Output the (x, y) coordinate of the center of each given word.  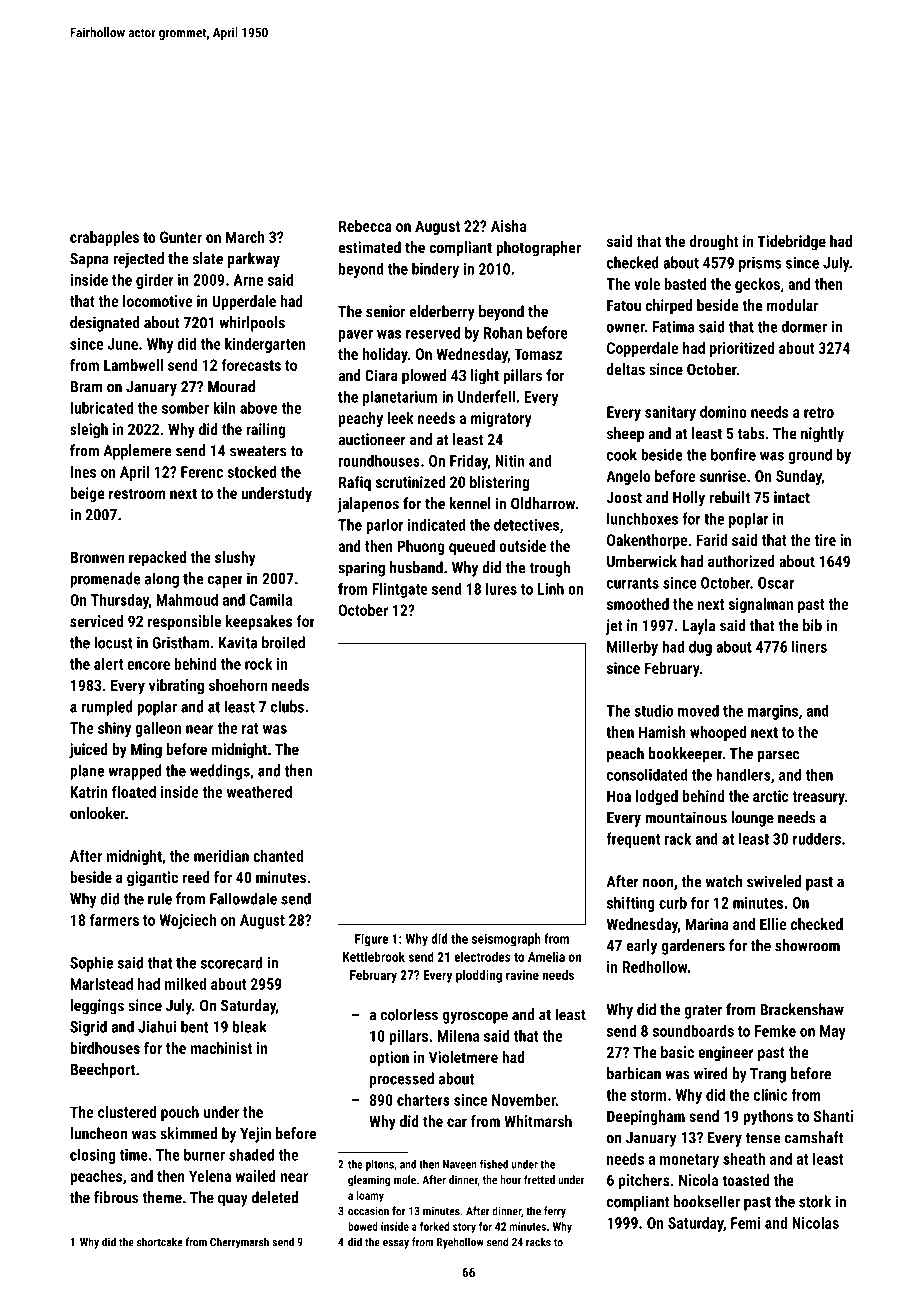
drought (714, 243)
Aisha (508, 226)
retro (819, 412)
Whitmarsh (538, 1121)
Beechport (102, 1071)
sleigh (89, 431)
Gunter (181, 237)
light (485, 377)
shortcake (160, 1242)
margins (773, 712)
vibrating (176, 687)
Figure (371, 940)
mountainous (686, 817)
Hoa (619, 796)
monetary (689, 1161)
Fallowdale (243, 898)
